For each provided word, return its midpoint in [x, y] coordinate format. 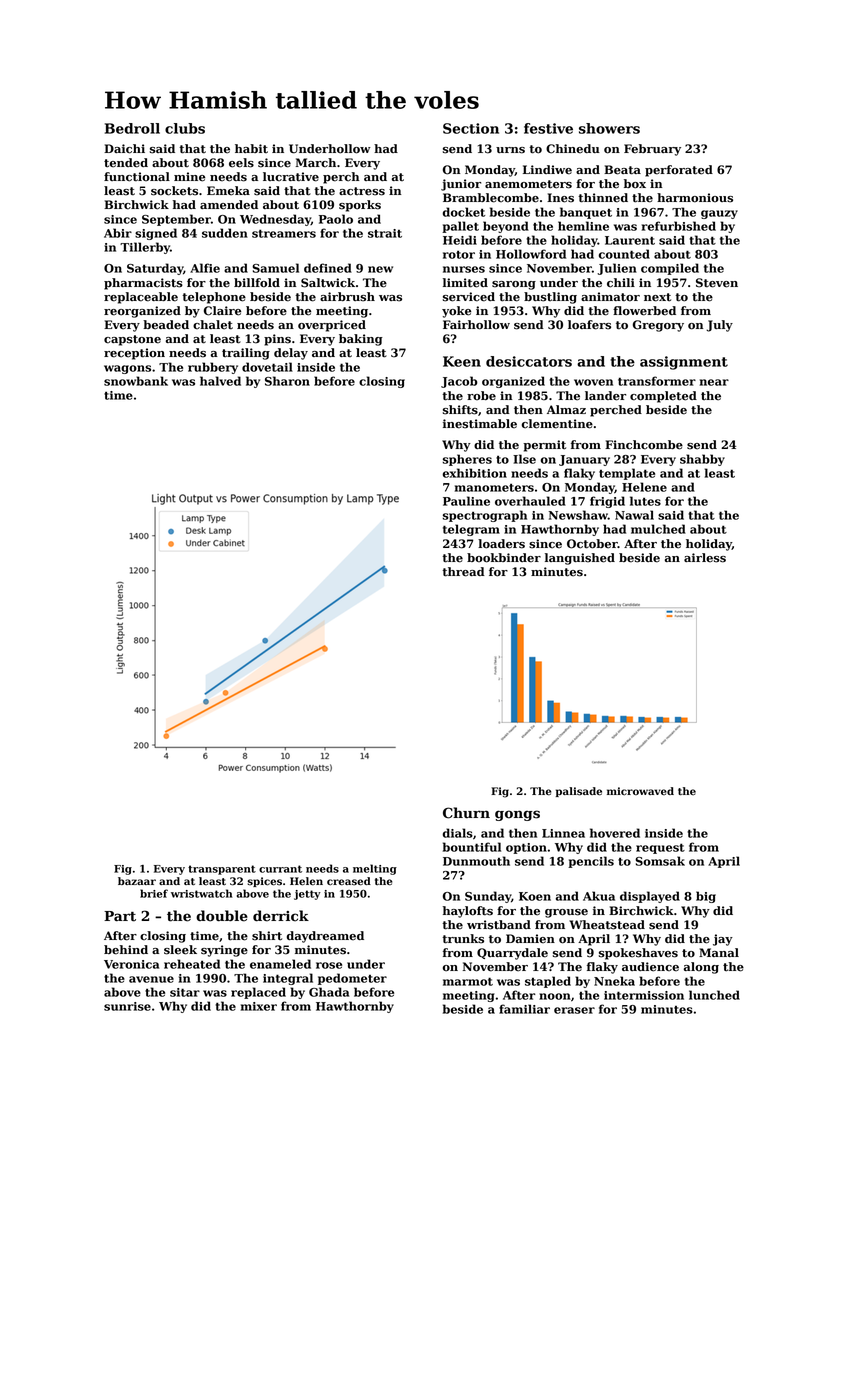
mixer [259, 1006]
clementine [557, 424]
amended [229, 205]
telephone [214, 298]
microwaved [640, 791]
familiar [524, 1009]
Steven [717, 283]
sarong [514, 285]
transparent [222, 870]
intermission [644, 995]
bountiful [472, 847]
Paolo [336, 219]
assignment [684, 363]
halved [220, 381]
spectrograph [485, 516]
